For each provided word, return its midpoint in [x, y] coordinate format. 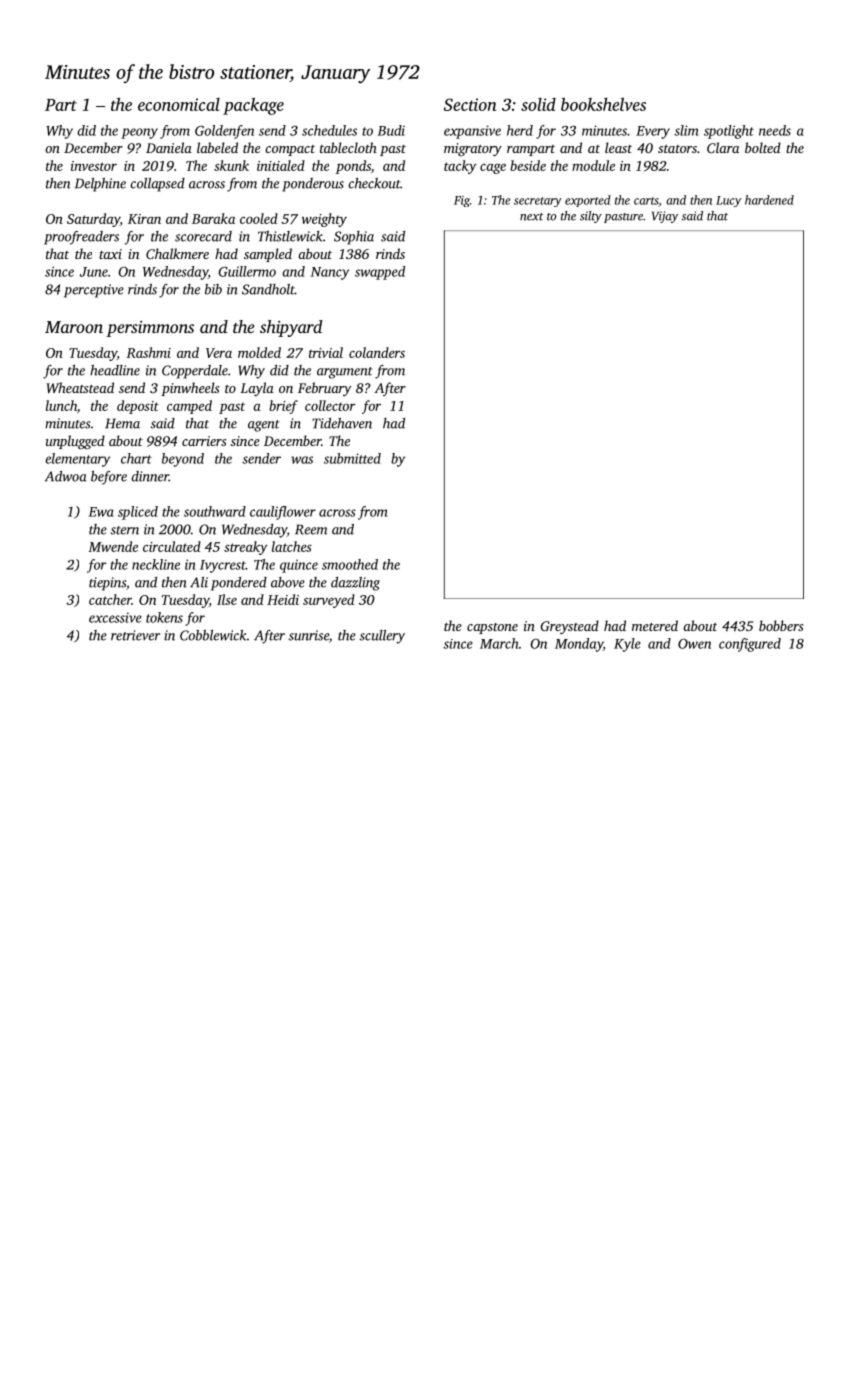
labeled [217, 147]
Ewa [101, 512]
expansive [472, 132]
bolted [763, 147]
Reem [311, 529]
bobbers [781, 625]
